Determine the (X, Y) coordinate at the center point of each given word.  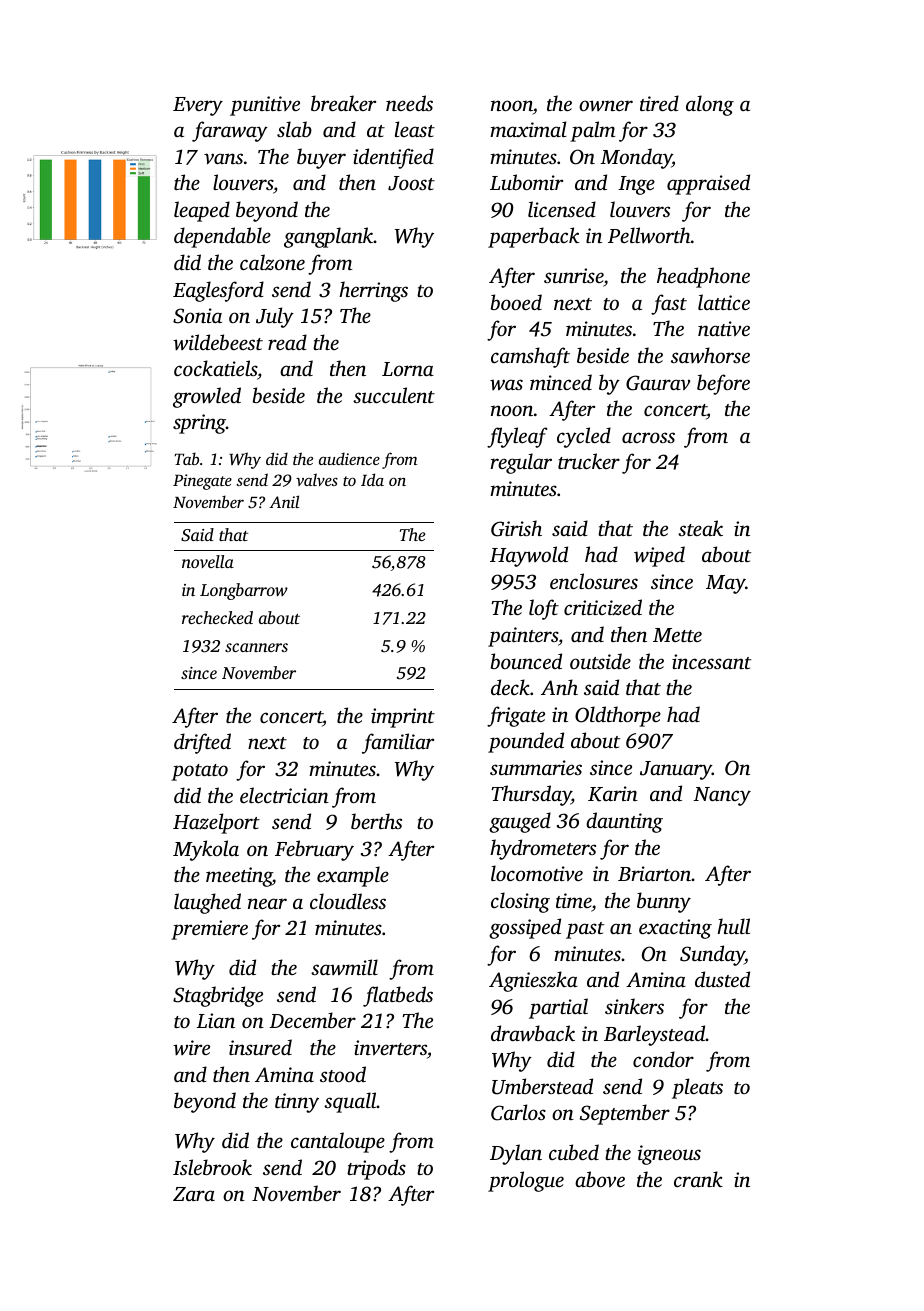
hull (733, 926)
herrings (373, 291)
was (506, 384)
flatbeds (398, 996)
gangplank (329, 237)
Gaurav (658, 383)
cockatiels (215, 368)
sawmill (344, 967)
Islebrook (212, 1167)
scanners (256, 647)
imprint (403, 718)
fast (669, 304)
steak (700, 528)
